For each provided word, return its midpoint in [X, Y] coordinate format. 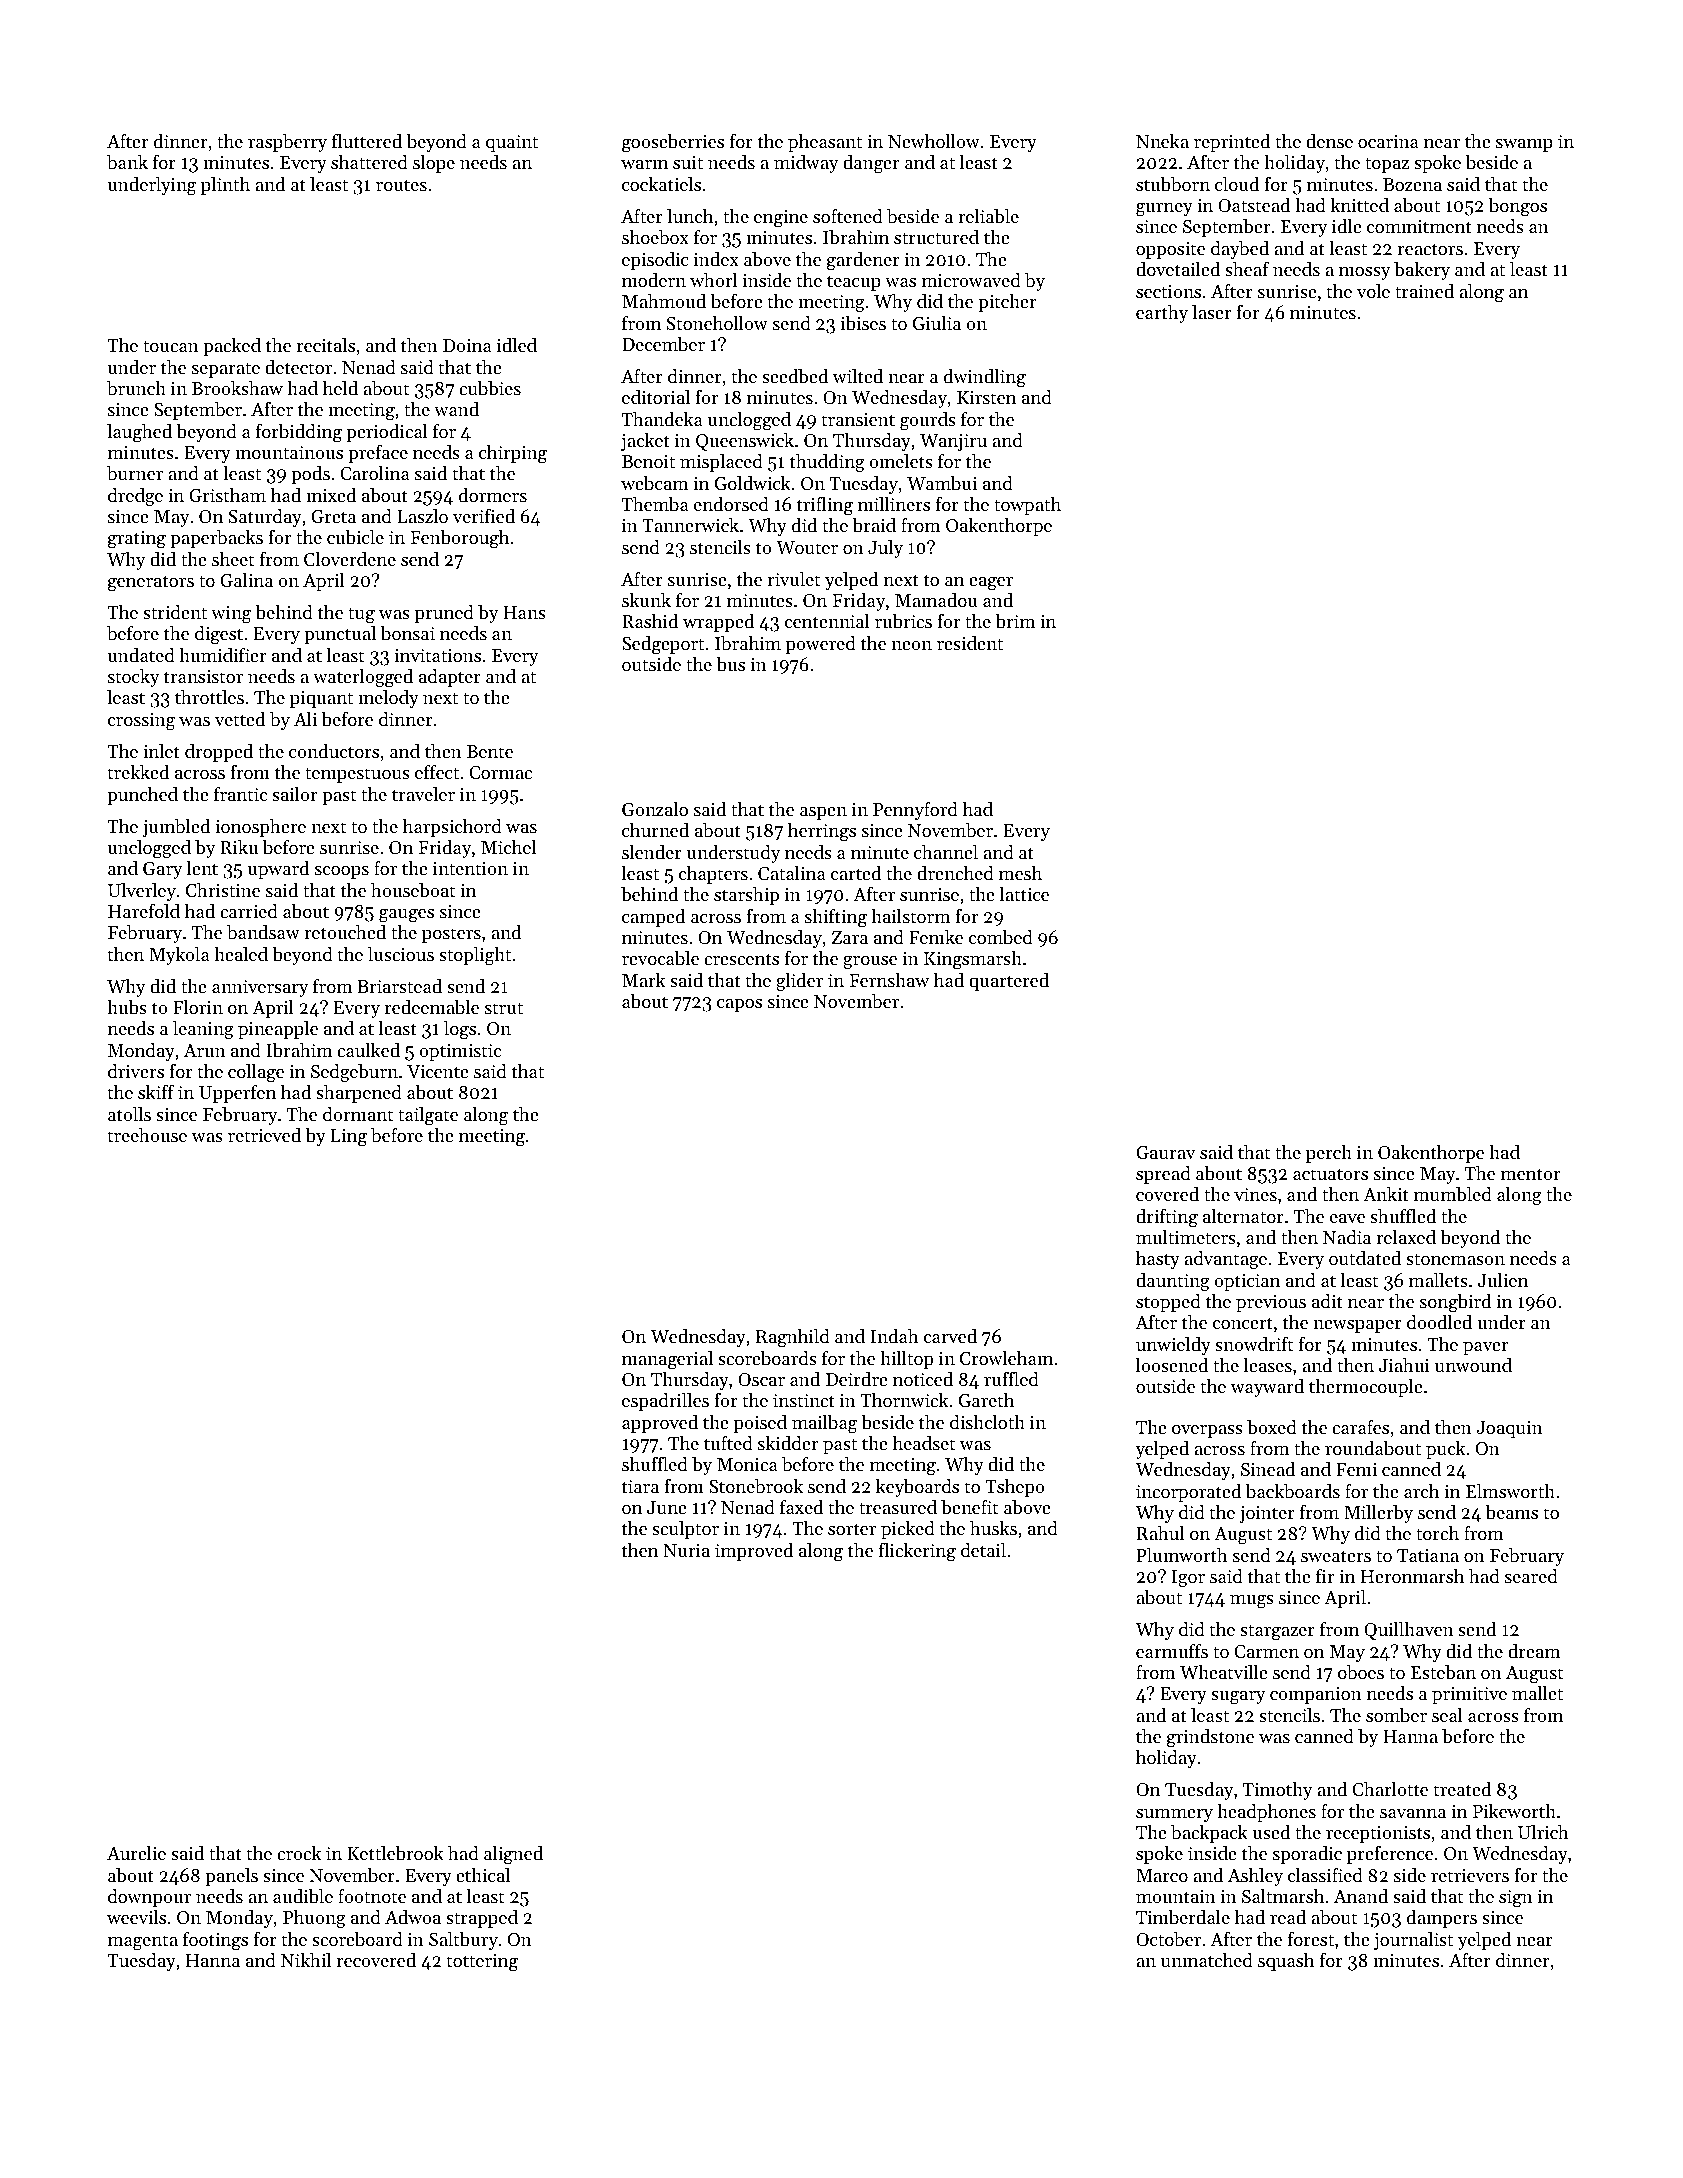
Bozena [1412, 184]
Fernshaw [889, 980]
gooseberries [673, 143]
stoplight [475, 956]
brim [1015, 621]
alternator [1243, 1216]
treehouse [147, 1135]
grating [137, 540]
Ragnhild [793, 1338]
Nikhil [306, 1960]
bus [730, 664]
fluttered [367, 141]
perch [1329, 1154]
